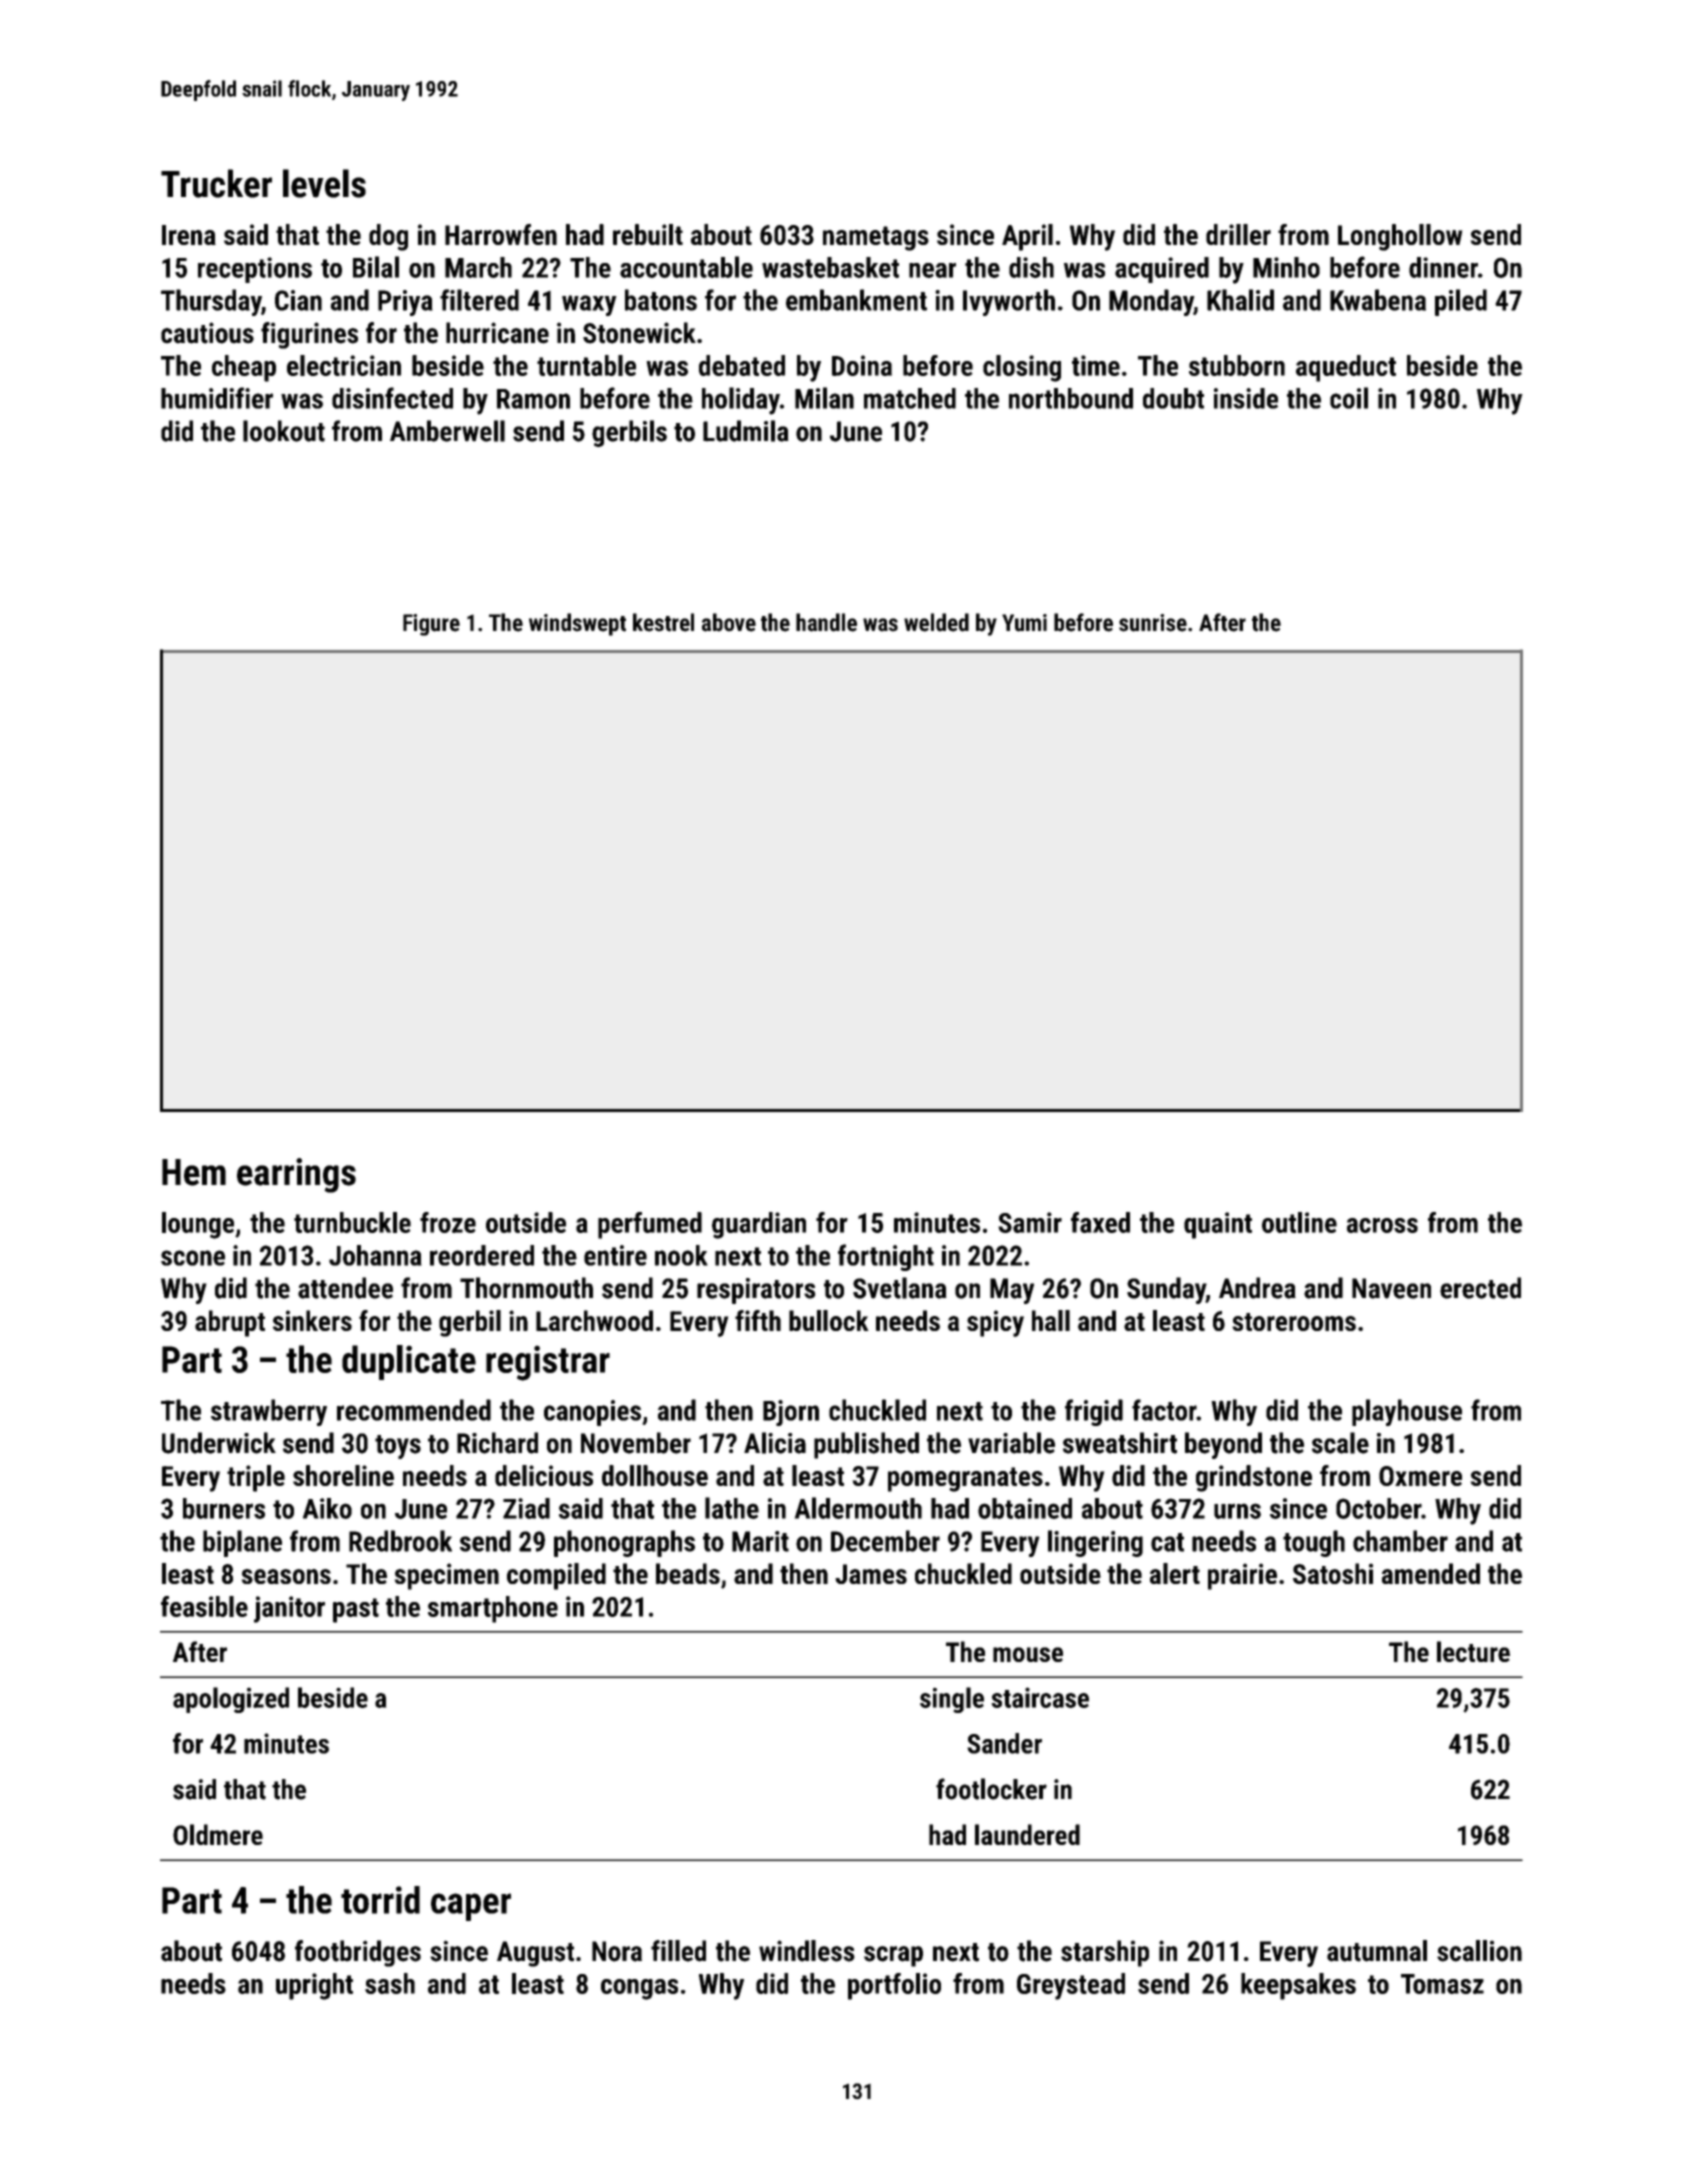 The width and height of the screenshot is (1683, 2178). Describe the element at coordinates (681, 1255) in the screenshot. I see `nook` at that location.
